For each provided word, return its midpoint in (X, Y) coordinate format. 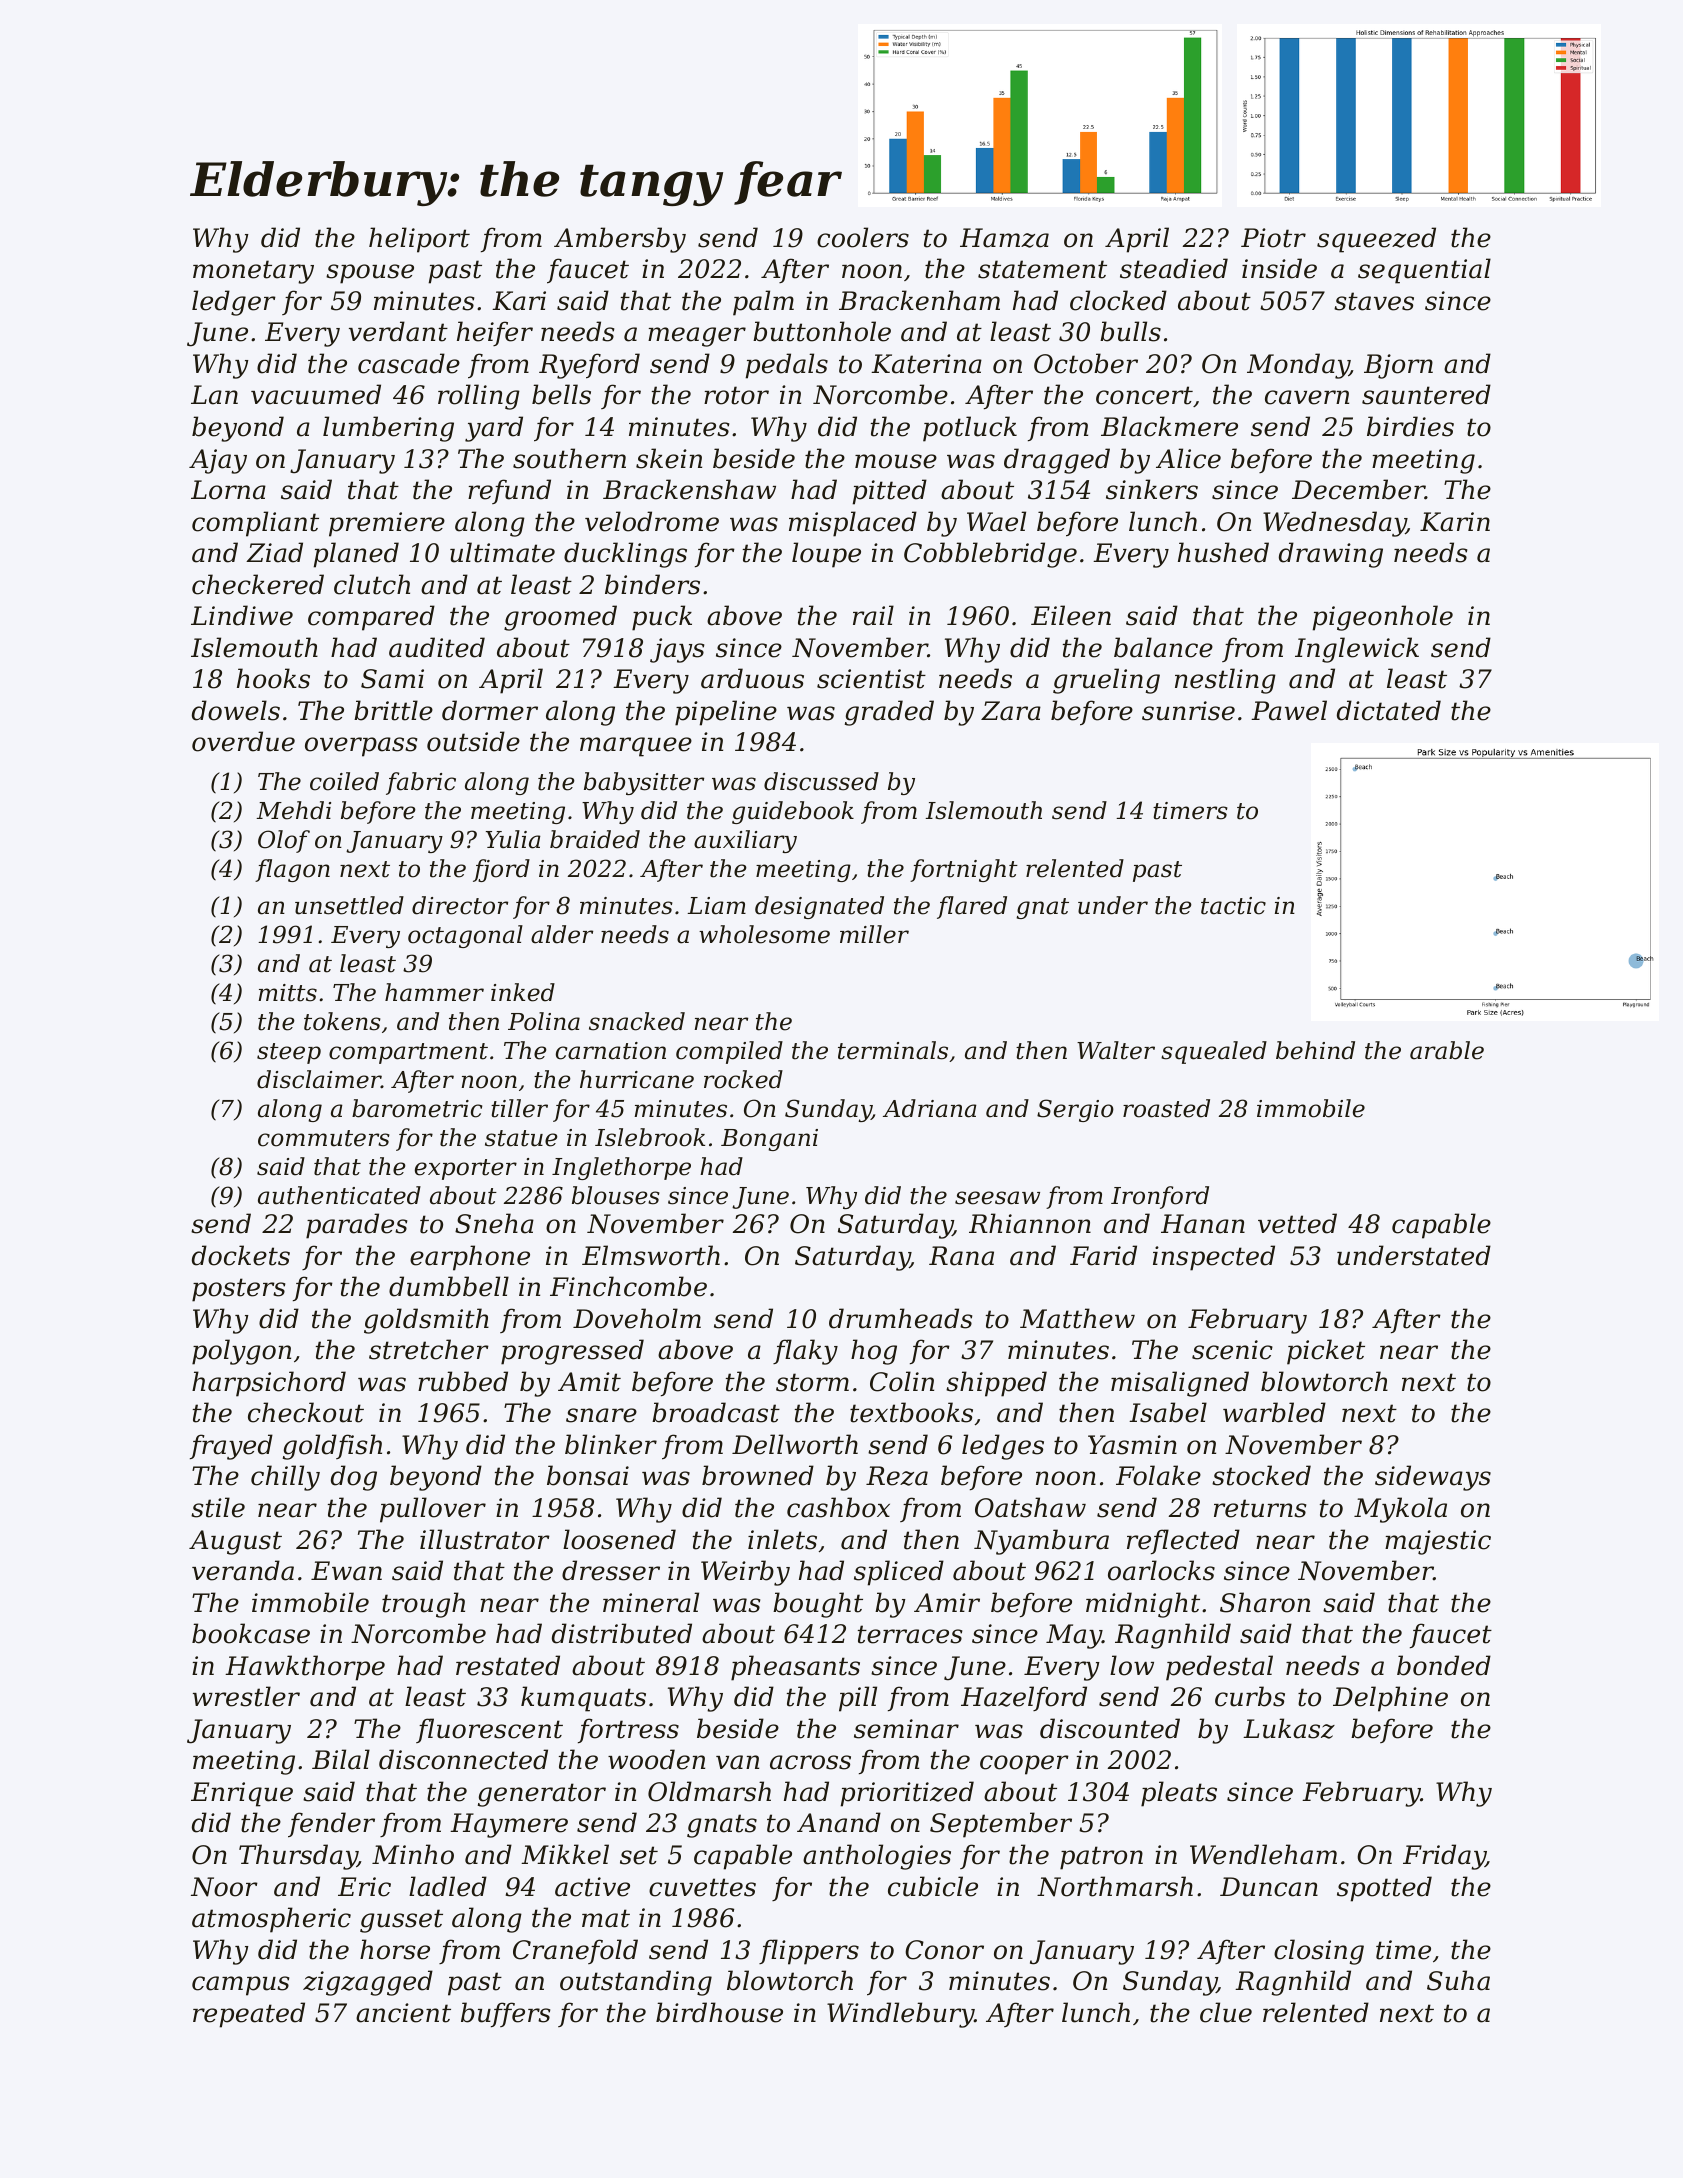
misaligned (1180, 1384)
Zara (1011, 711)
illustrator (485, 1539)
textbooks (911, 1412)
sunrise (1188, 711)
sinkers (1152, 489)
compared (371, 618)
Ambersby (620, 240)
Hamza (1004, 238)
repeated (249, 2015)
